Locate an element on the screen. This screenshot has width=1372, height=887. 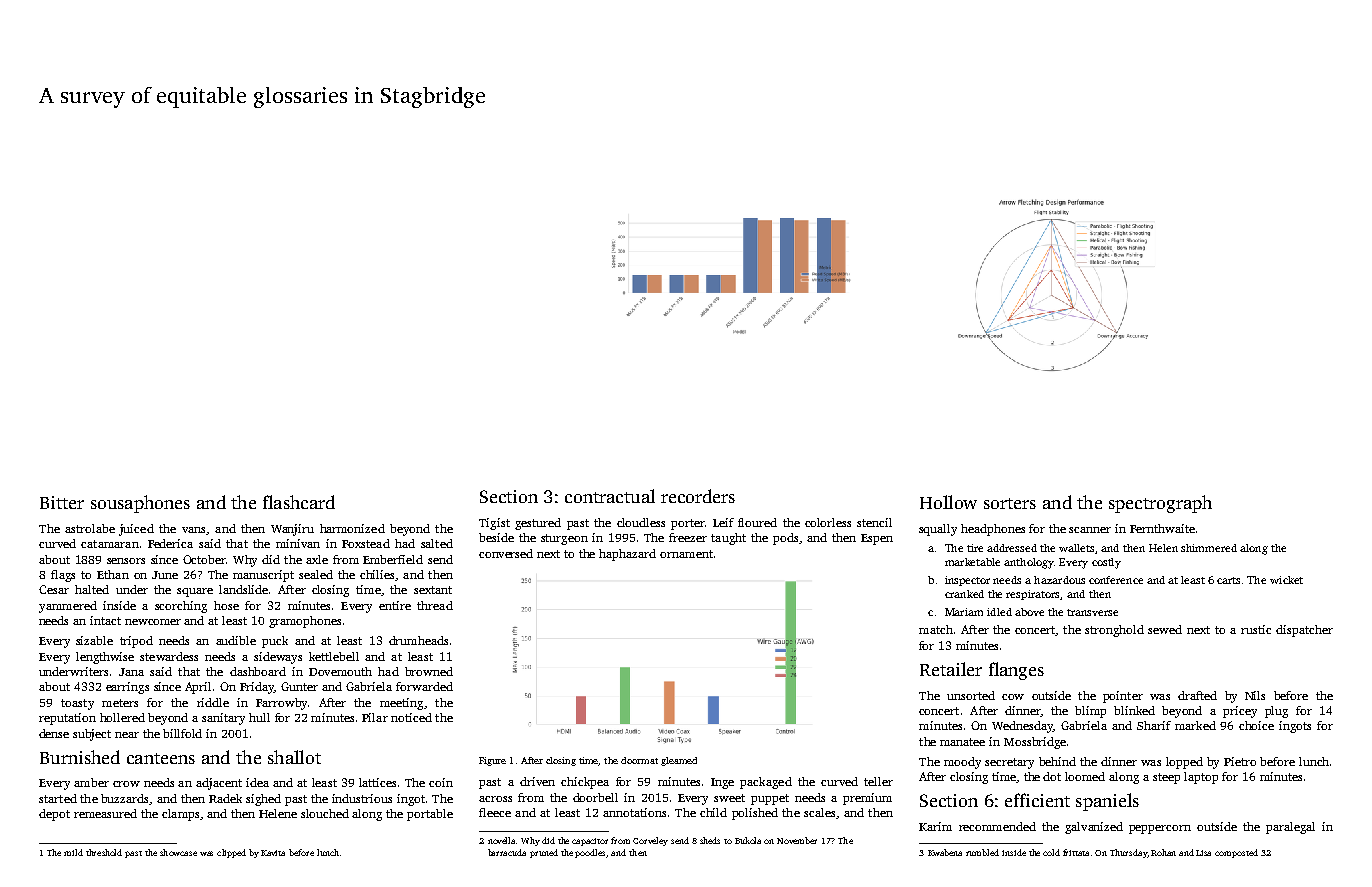
gramophones is located at coordinates (305, 622).
